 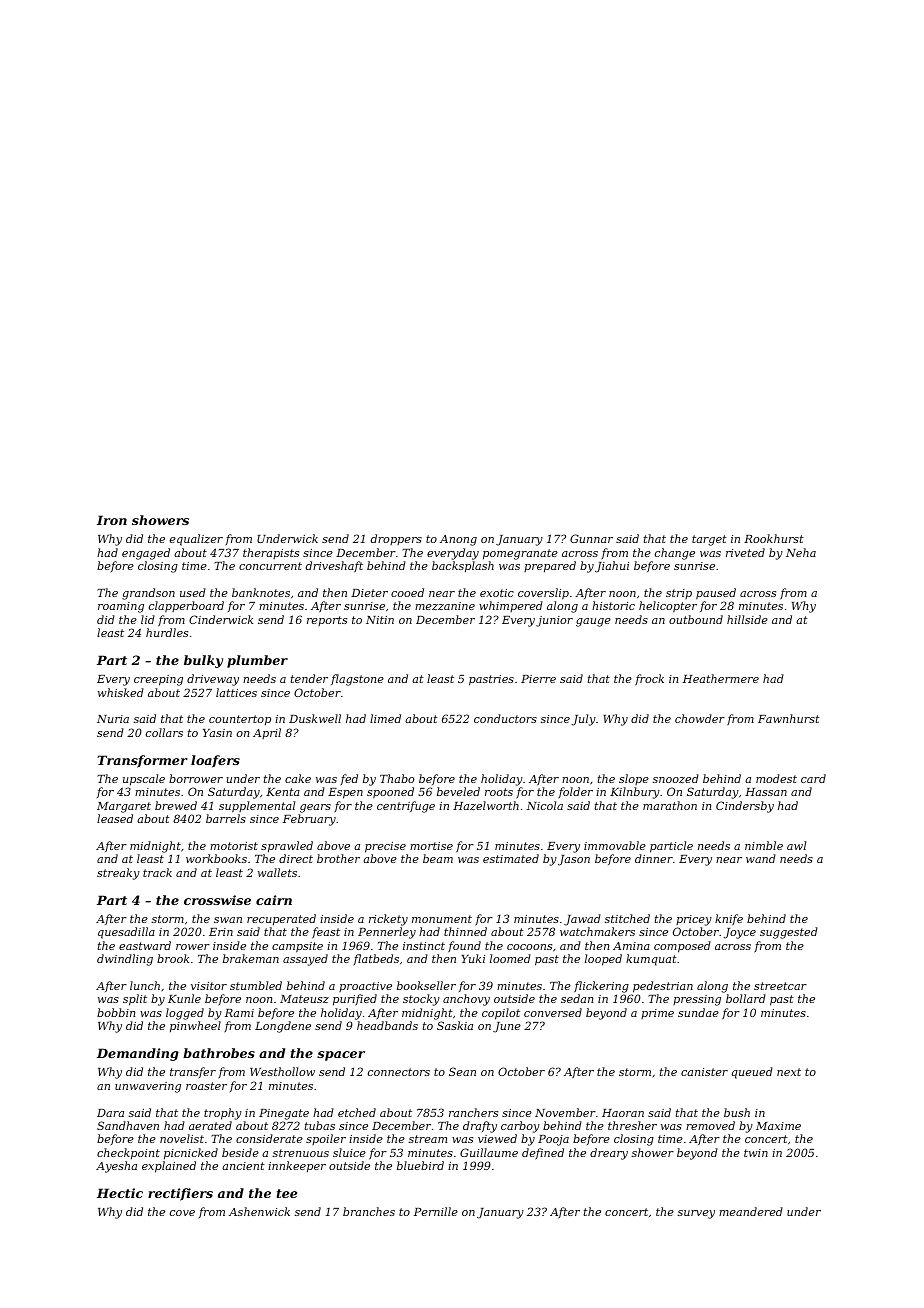 What do you see at coordinates (420, 1165) in the screenshot?
I see `bluebird` at bounding box center [420, 1165].
